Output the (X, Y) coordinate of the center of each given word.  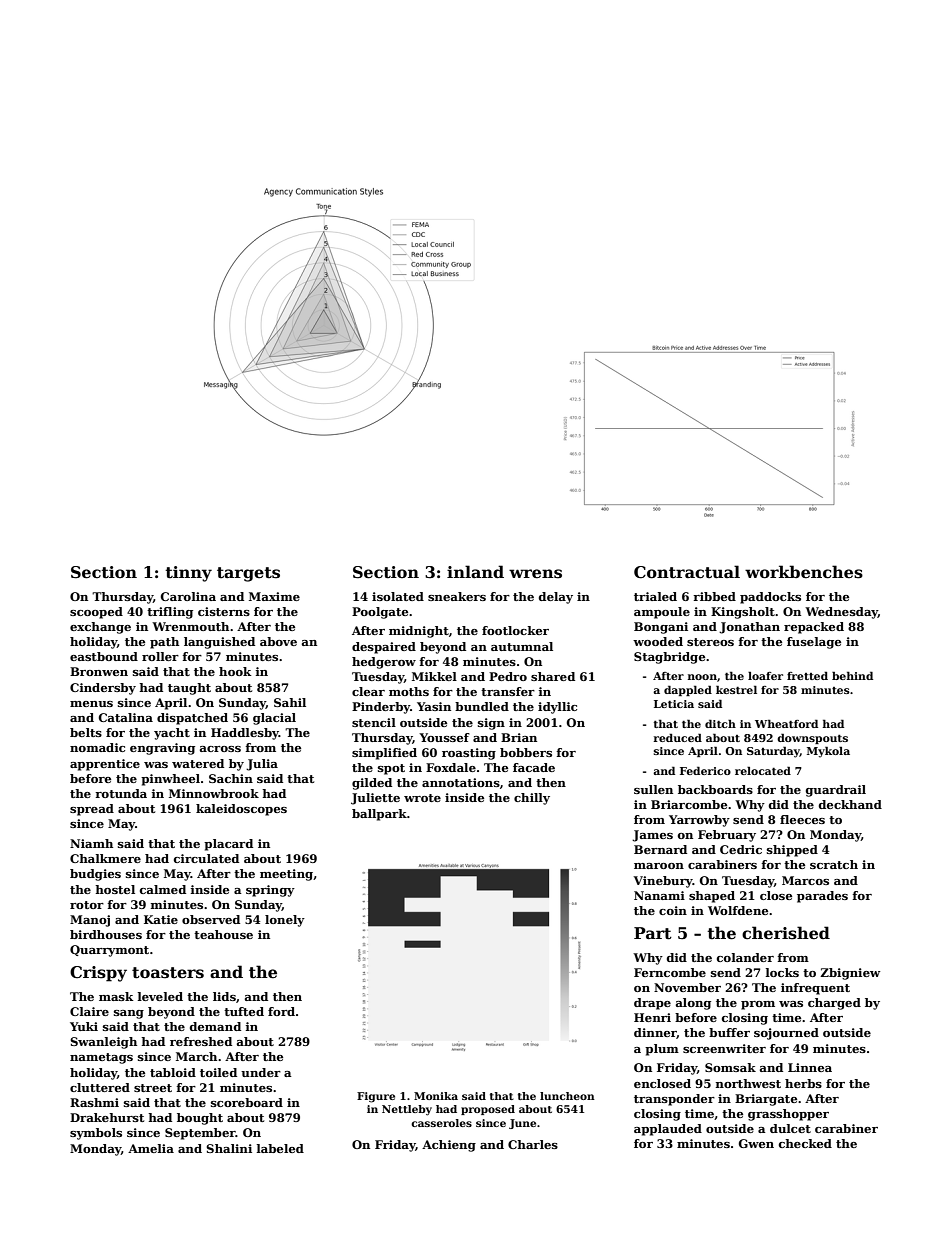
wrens (535, 574)
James (652, 836)
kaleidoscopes (241, 810)
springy (270, 891)
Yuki (84, 1026)
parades (822, 897)
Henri (652, 1017)
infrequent (815, 989)
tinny (188, 574)
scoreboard (247, 1102)
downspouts (812, 738)
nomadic (97, 747)
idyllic (557, 708)
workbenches (804, 572)
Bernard (660, 849)
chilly (532, 799)
